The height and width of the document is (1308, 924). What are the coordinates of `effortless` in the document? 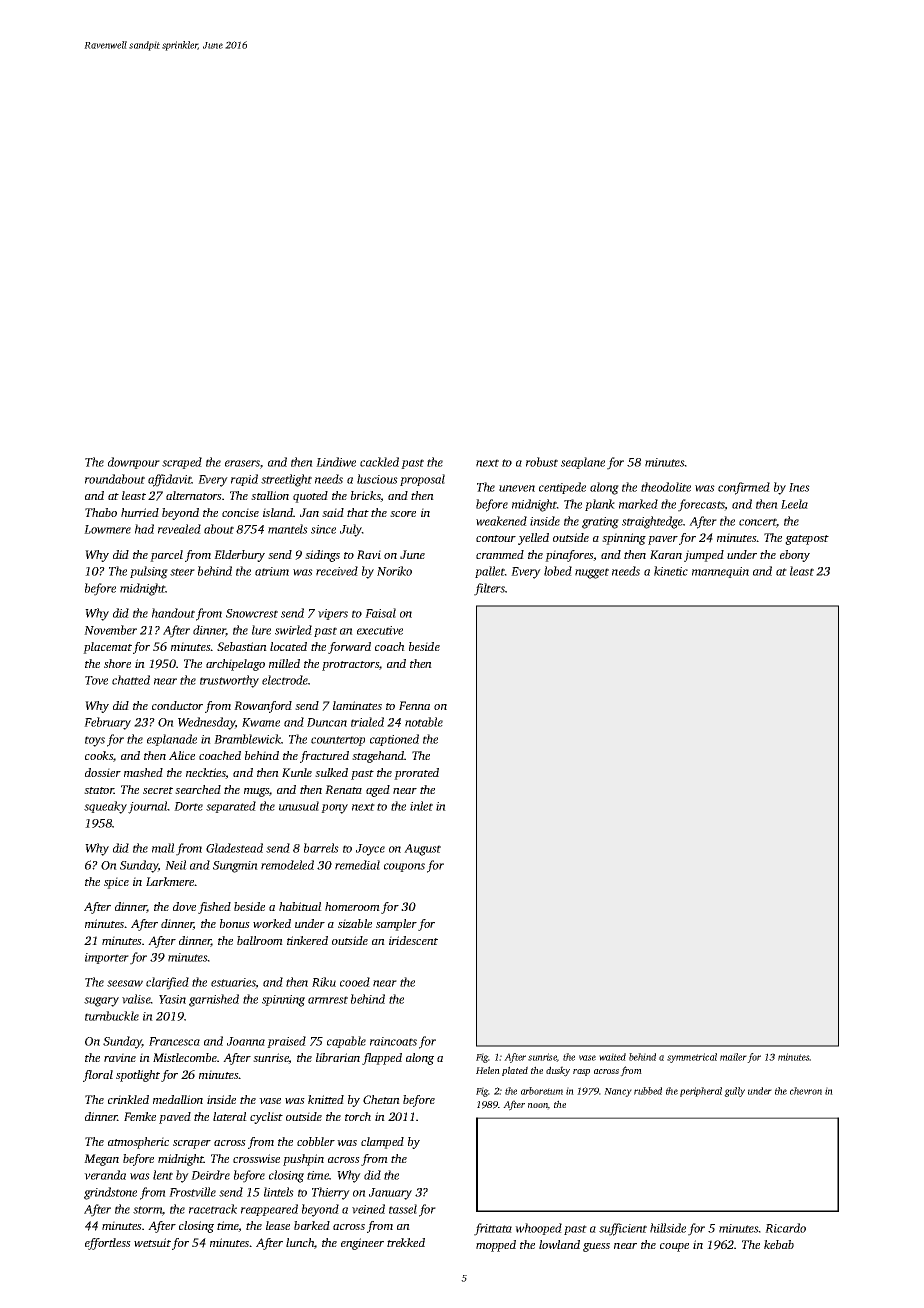 It's located at (108, 1244).
